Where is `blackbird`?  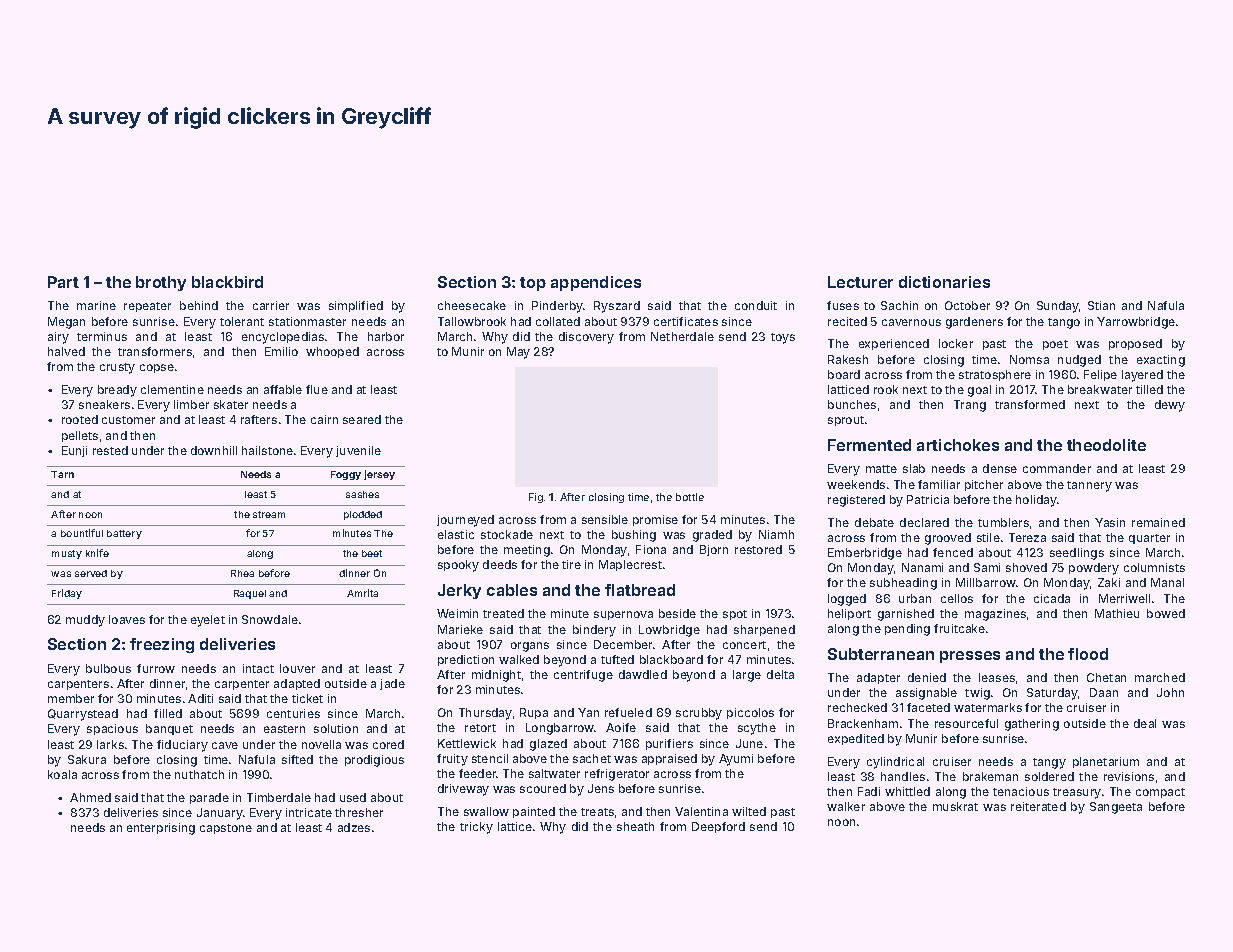 blackbird is located at coordinates (227, 282).
